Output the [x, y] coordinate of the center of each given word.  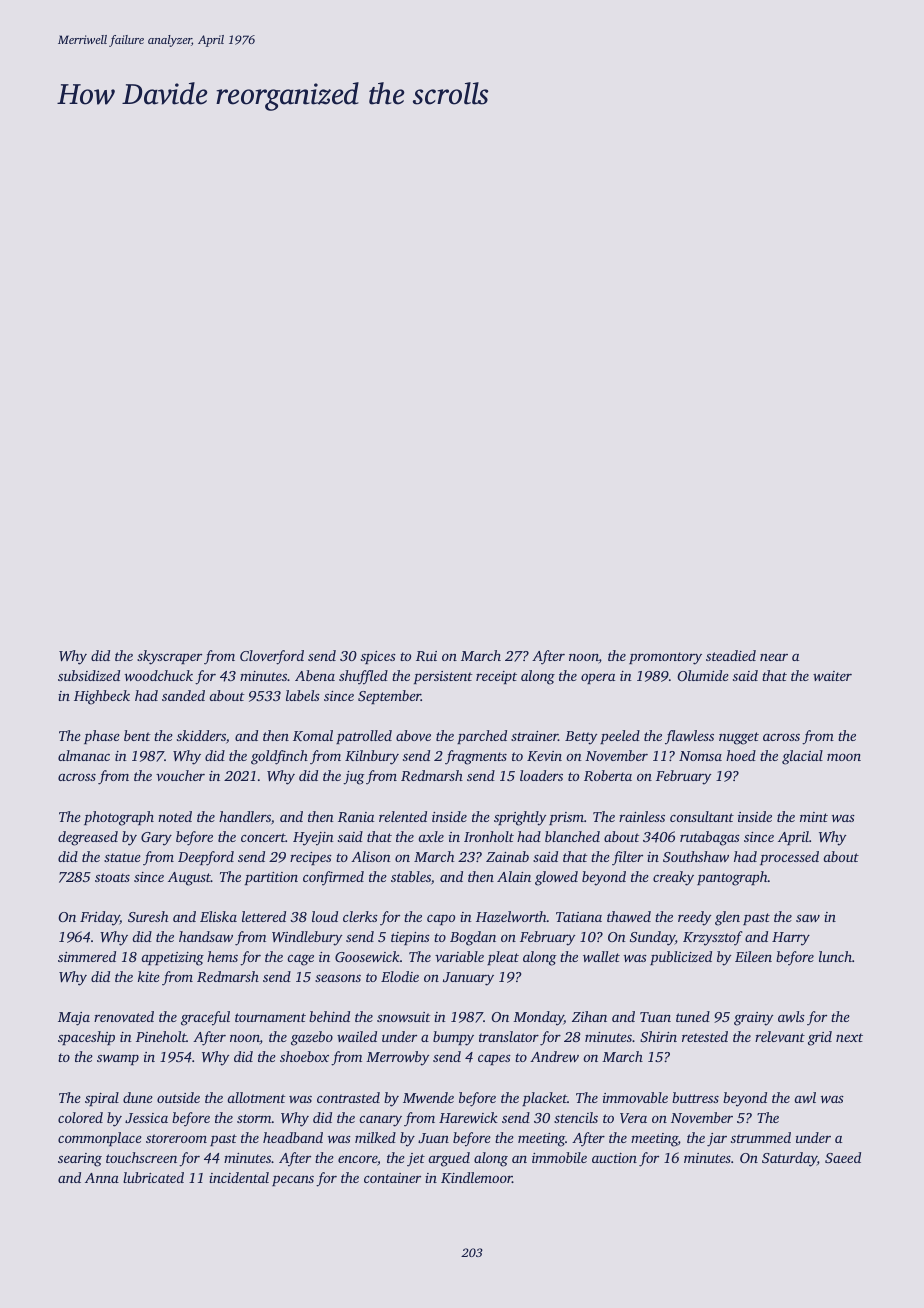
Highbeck [102, 697]
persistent [443, 677]
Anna [102, 1178]
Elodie [400, 976]
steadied [731, 655]
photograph [119, 818]
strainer [534, 736]
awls [791, 1016]
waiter [832, 676]
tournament [270, 1017]
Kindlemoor [476, 1177]
